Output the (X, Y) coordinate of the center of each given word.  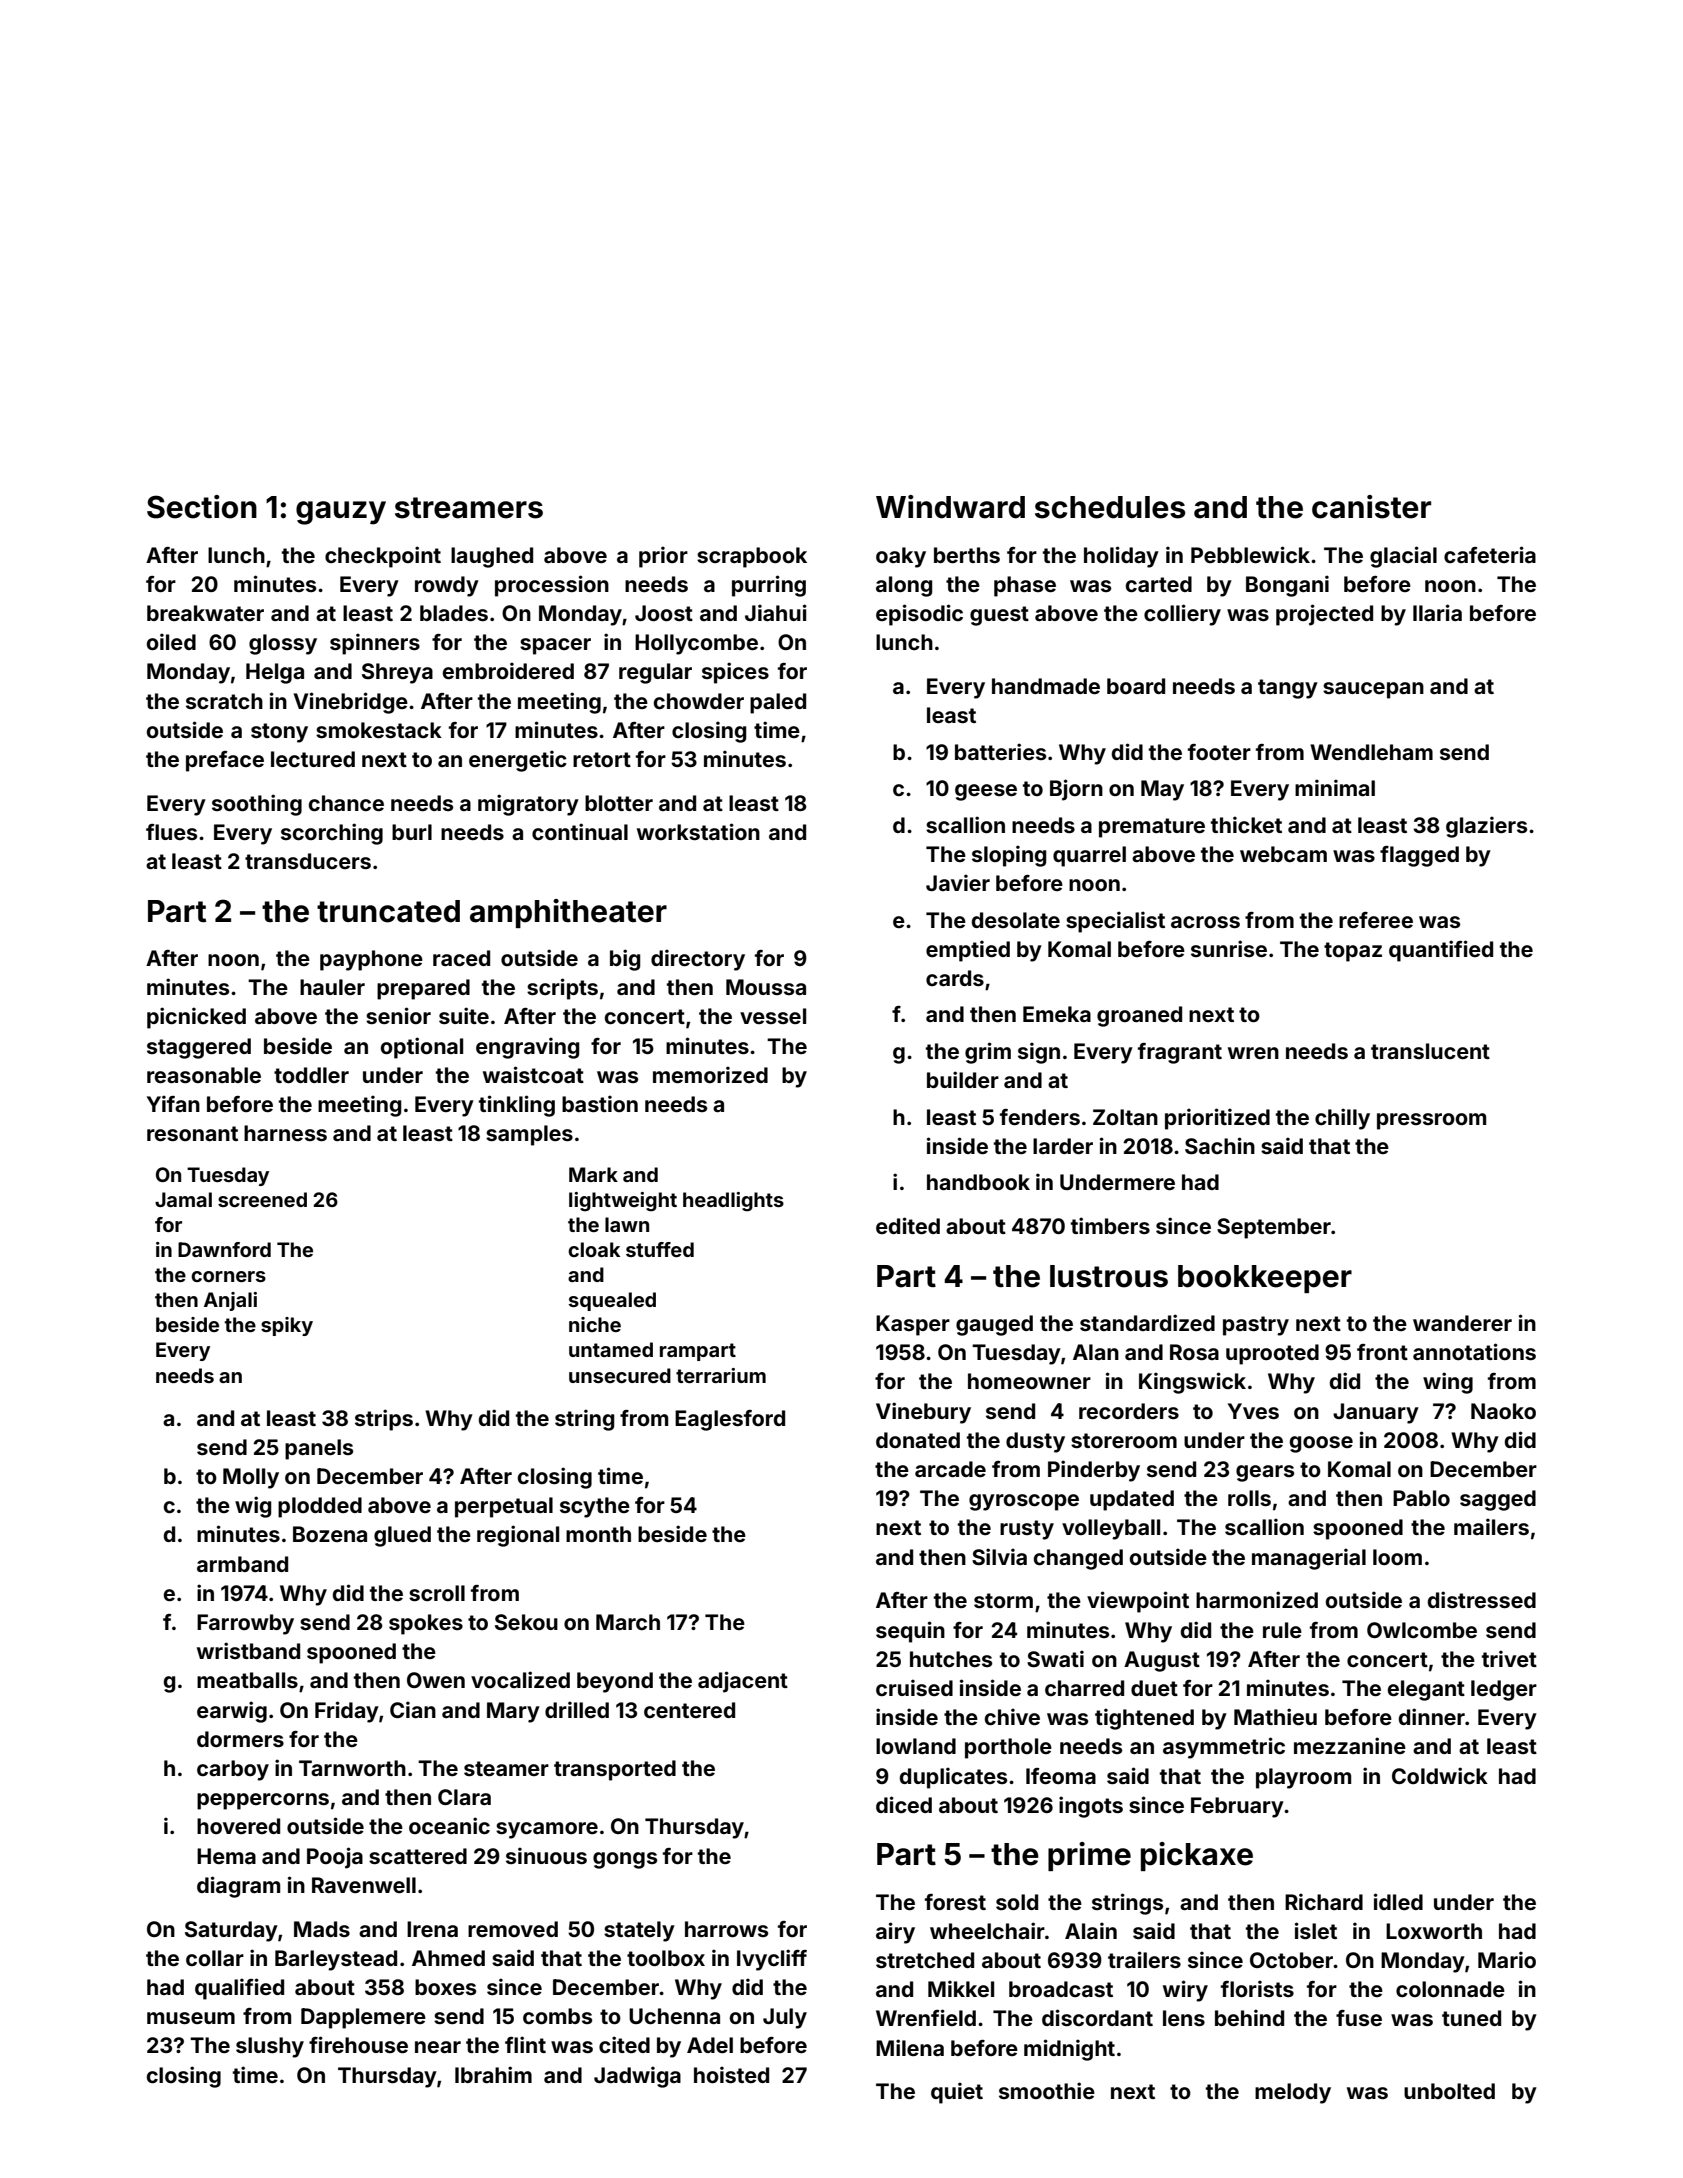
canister (1371, 507)
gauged (994, 1325)
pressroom (1431, 1121)
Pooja (335, 1858)
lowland (916, 1746)
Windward (950, 507)
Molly (251, 1478)
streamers (469, 508)
